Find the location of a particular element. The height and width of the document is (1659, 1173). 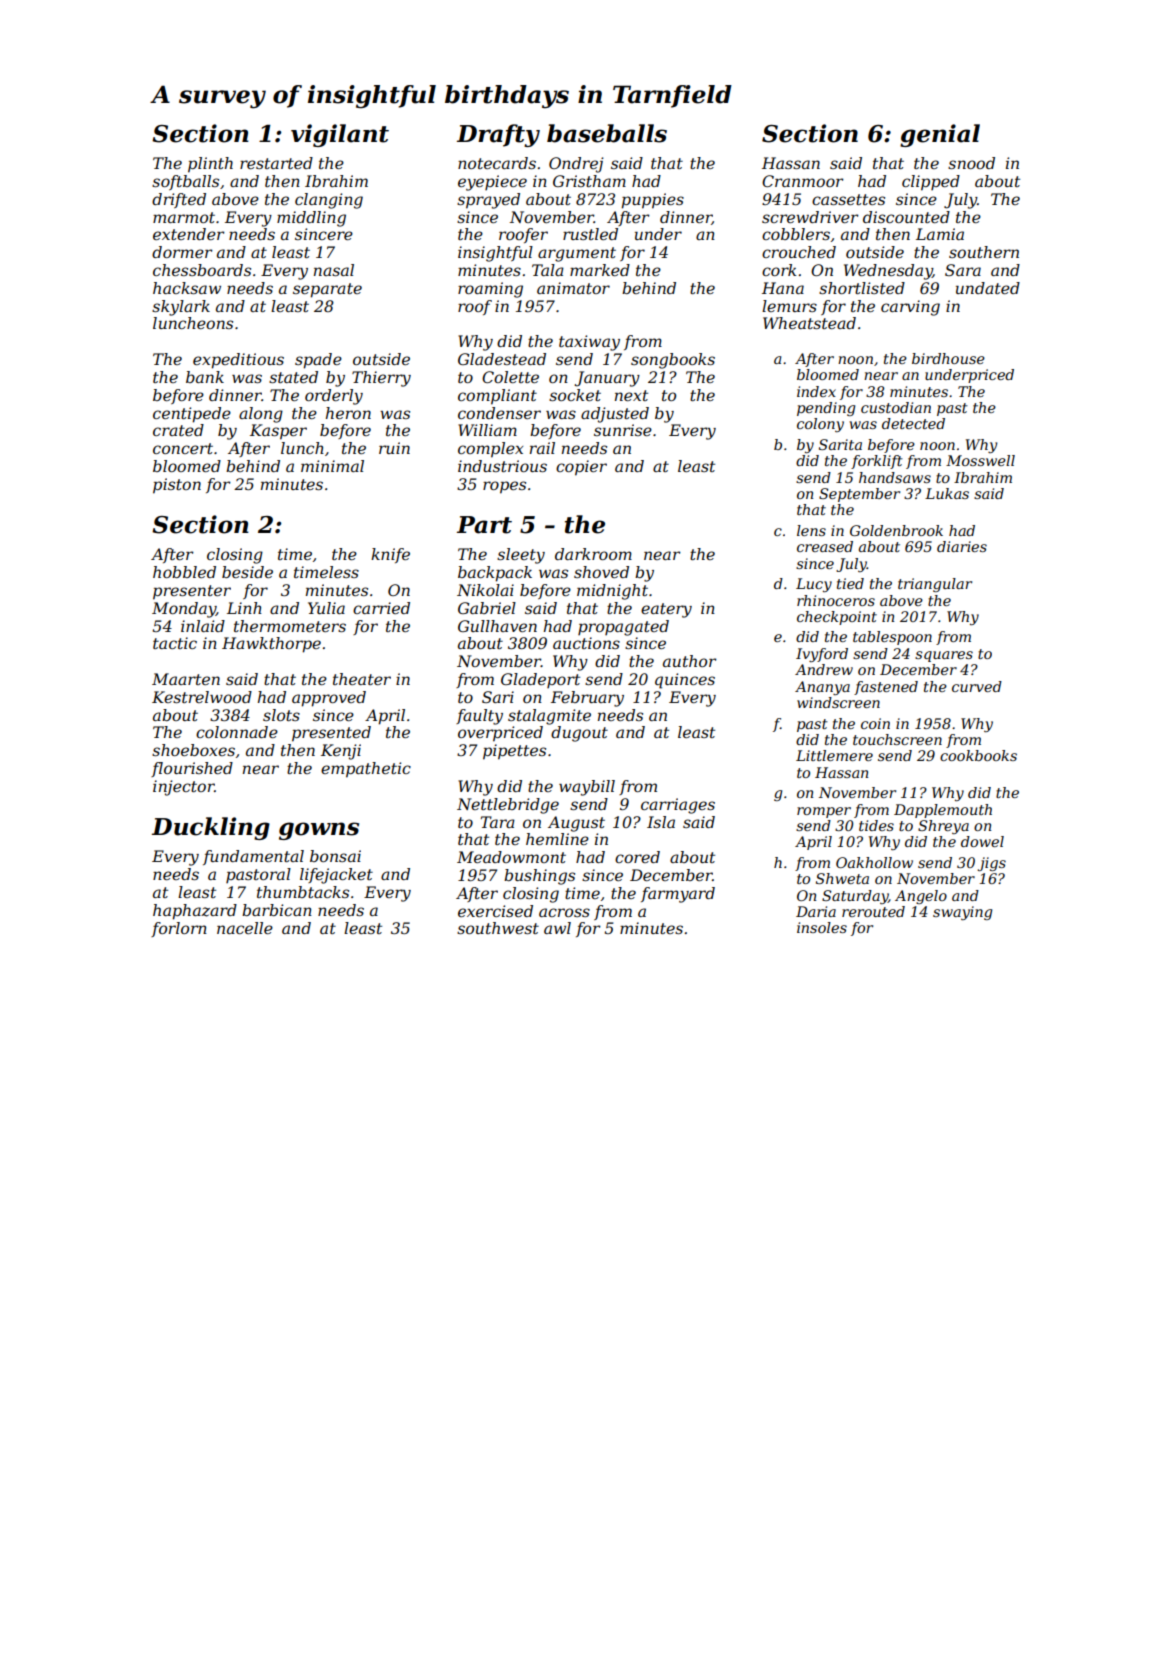

cookbooks is located at coordinates (978, 755).
